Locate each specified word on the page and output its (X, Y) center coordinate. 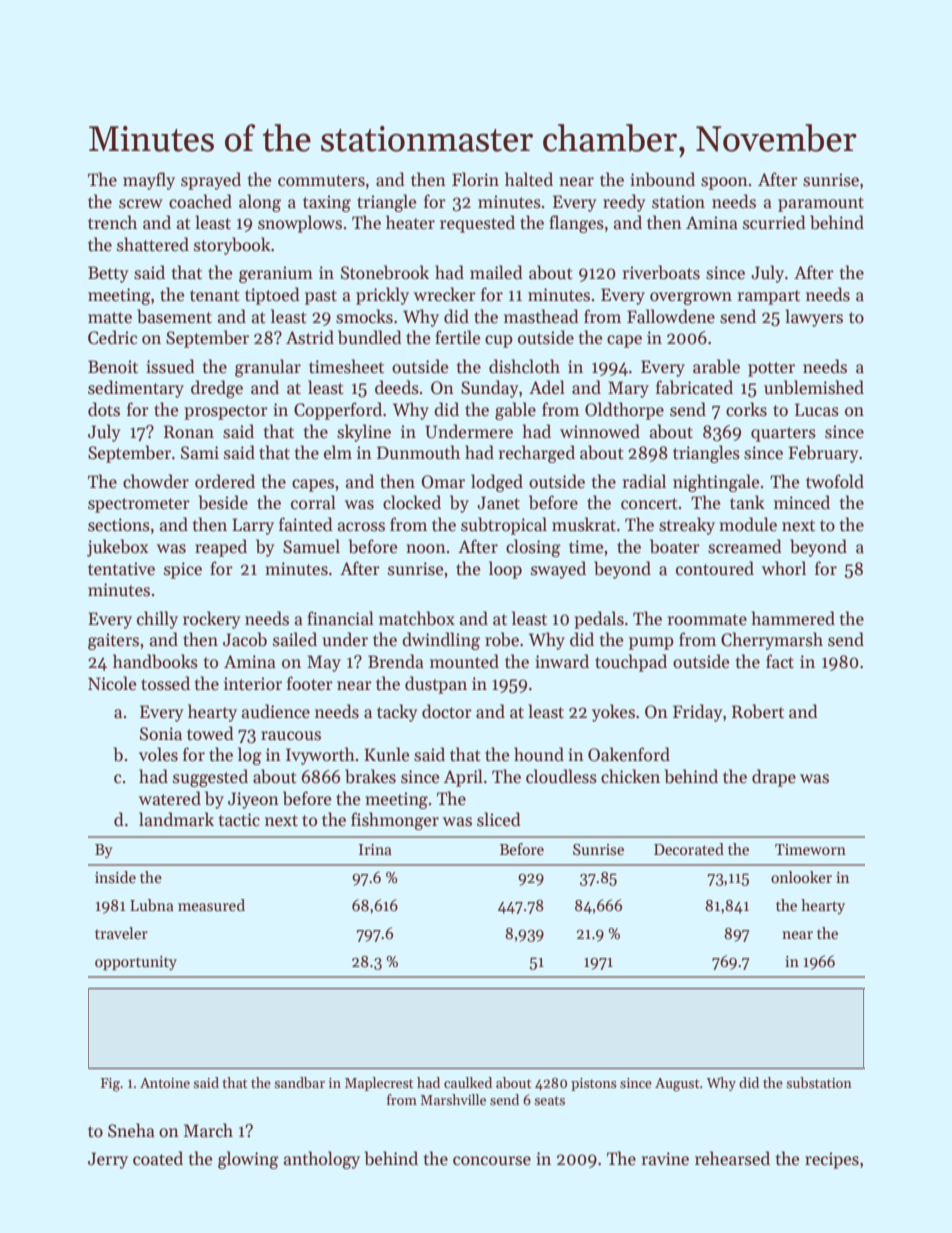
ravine (665, 1159)
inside (115, 877)
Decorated (689, 849)
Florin (475, 179)
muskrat (584, 524)
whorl (784, 568)
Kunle (386, 754)
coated (158, 1158)
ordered (225, 481)
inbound (662, 179)
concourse (492, 1161)
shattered (153, 244)
